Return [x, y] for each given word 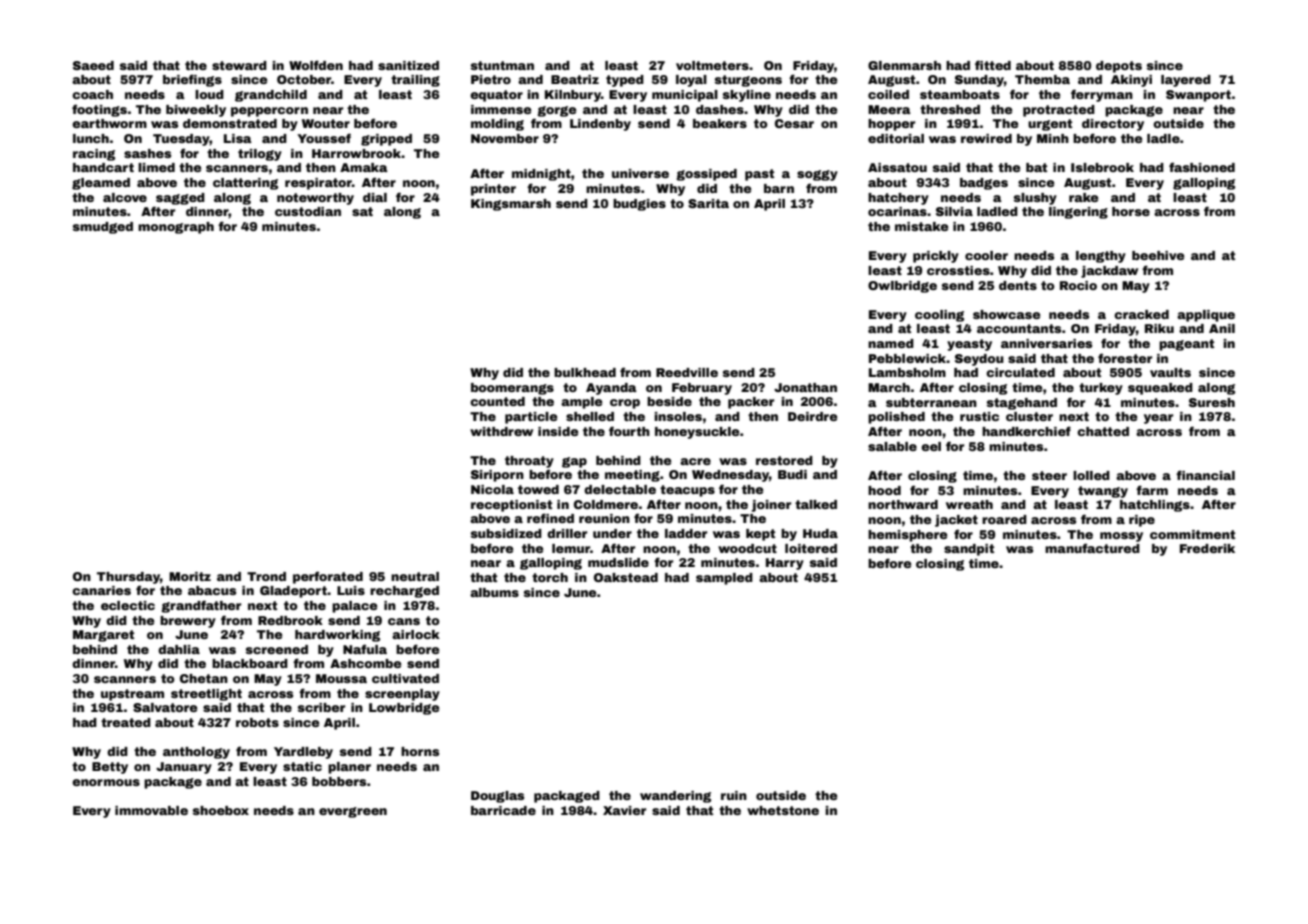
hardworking [337, 636]
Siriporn [497, 476]
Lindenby [600, 125]
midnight [541, 175]
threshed [950, 109]
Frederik [1207, 548]
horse [1131, 211]
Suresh [1212, 402]
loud [209, 94]
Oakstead [626, 577]
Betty [110, 768]
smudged [103, 228]
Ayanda [611, 389]
